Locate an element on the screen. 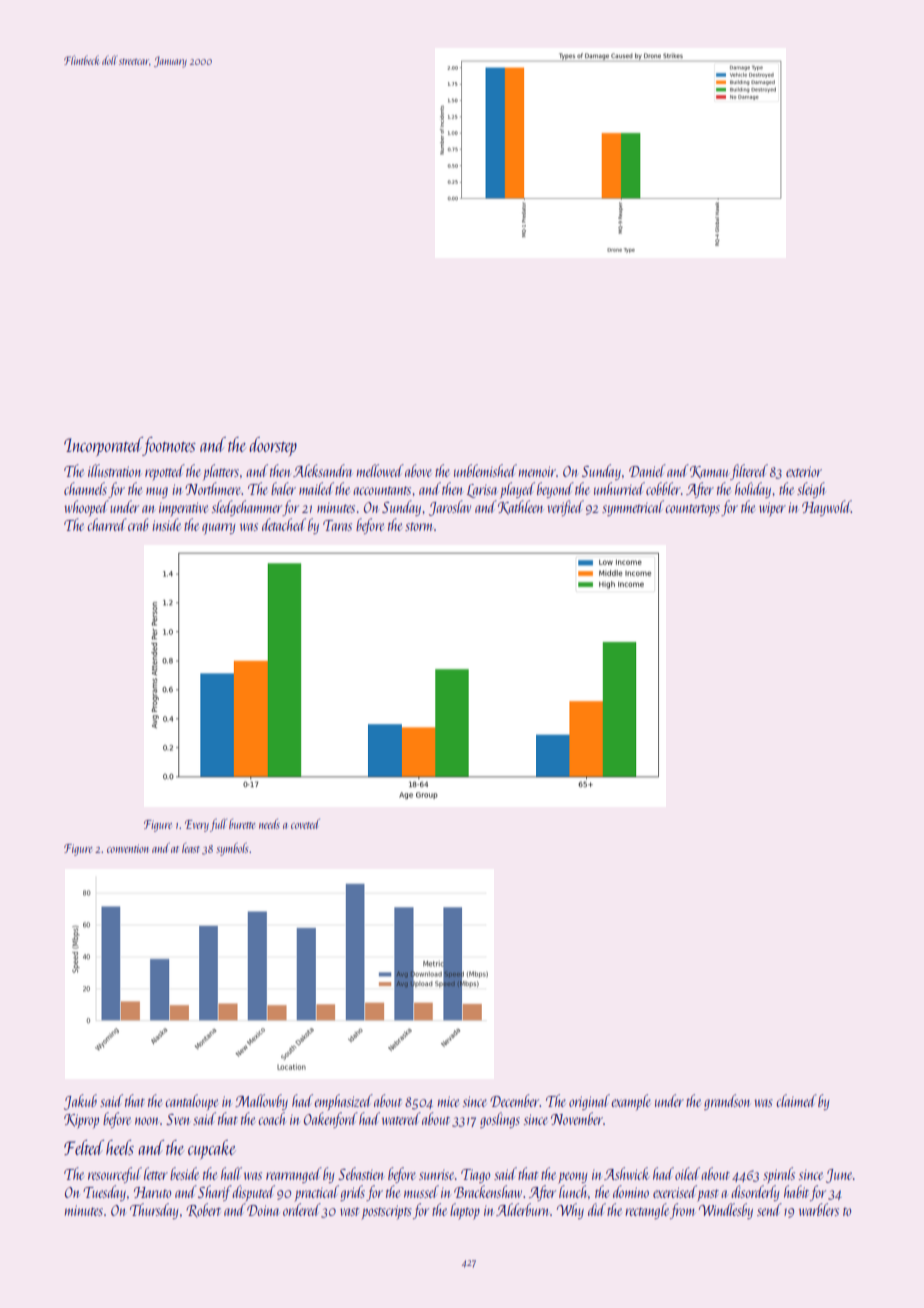  footnotes is located at coordinates (169, 446).
